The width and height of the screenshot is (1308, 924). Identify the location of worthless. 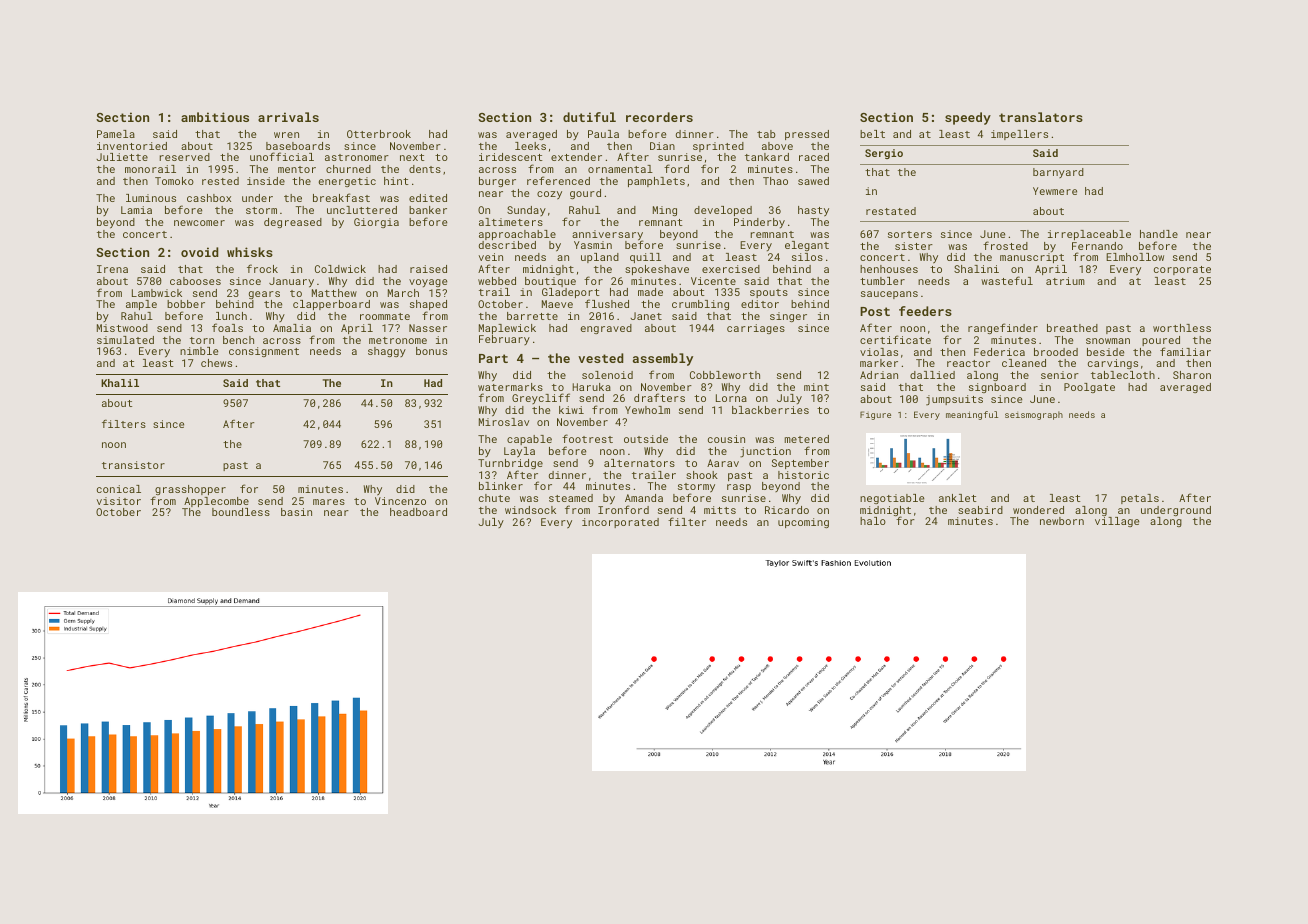
(1182, 328).
